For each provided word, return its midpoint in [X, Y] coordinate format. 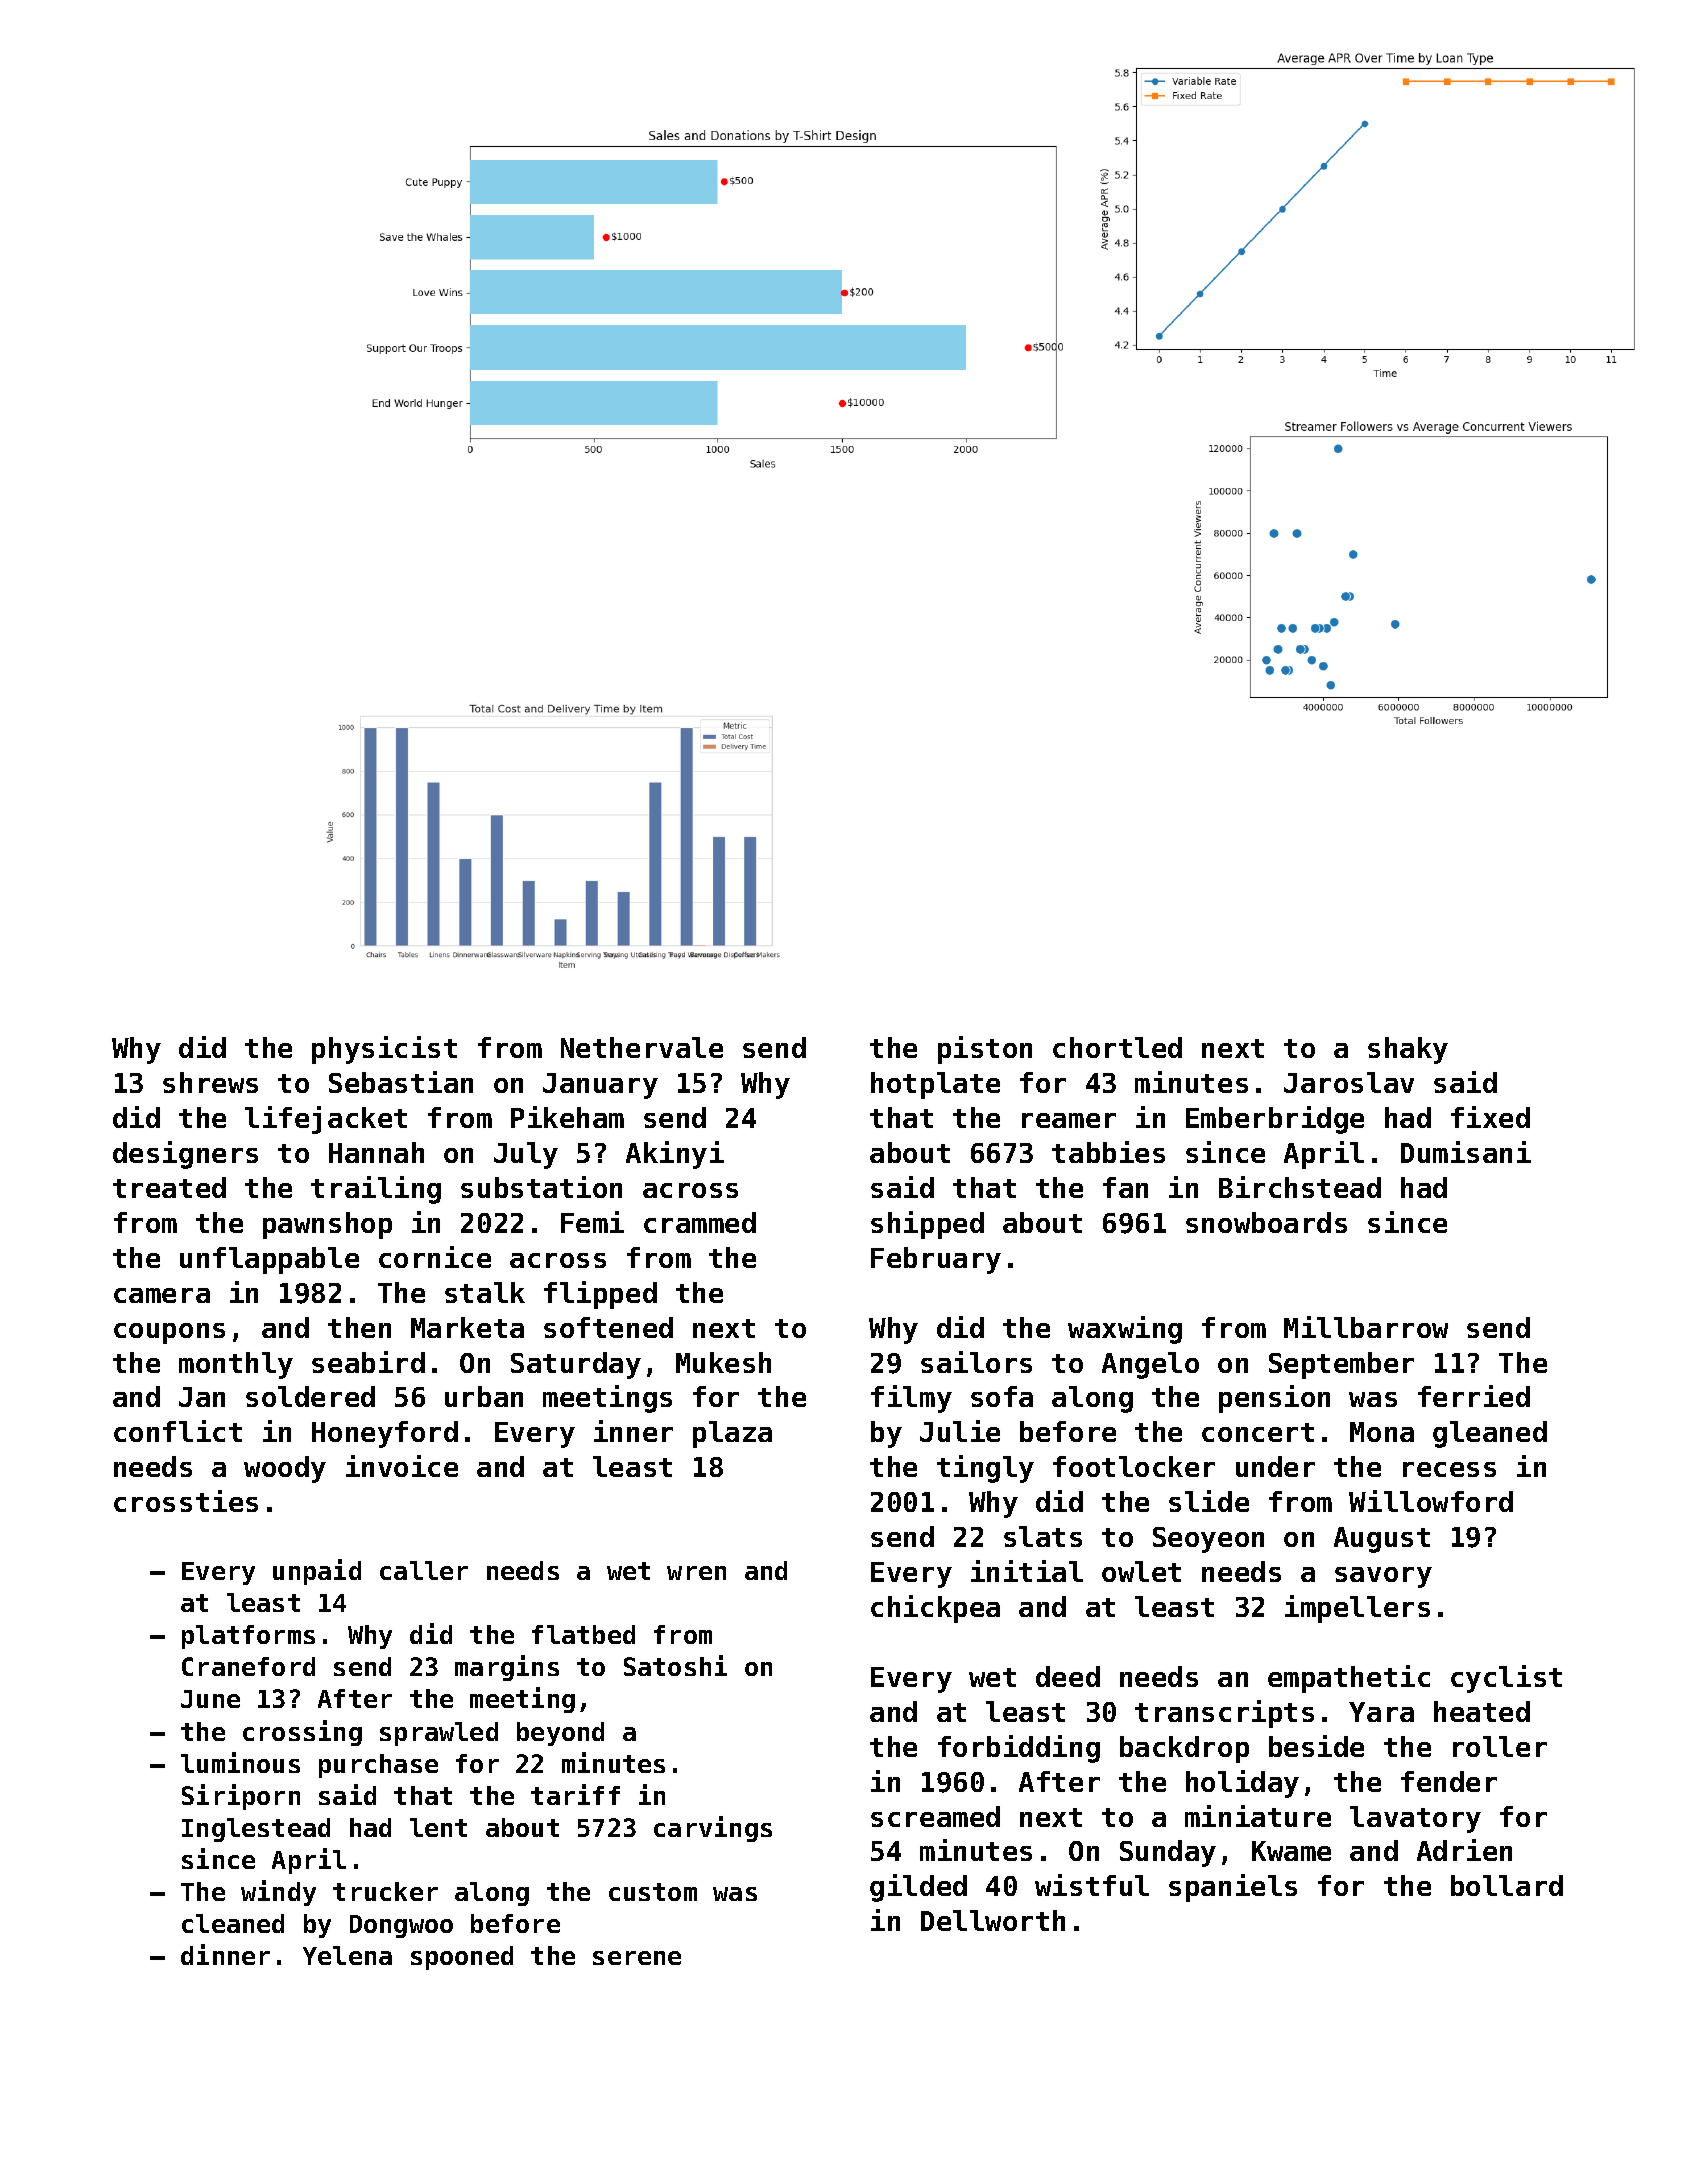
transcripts [1224, 1714]
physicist [384, 1050]
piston [985, 1050]
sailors [976, 1362]
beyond [560, 1734]
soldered [310, 1396]
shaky [1408, 1050]
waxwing [1125, 1330]
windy [278, 1893]
